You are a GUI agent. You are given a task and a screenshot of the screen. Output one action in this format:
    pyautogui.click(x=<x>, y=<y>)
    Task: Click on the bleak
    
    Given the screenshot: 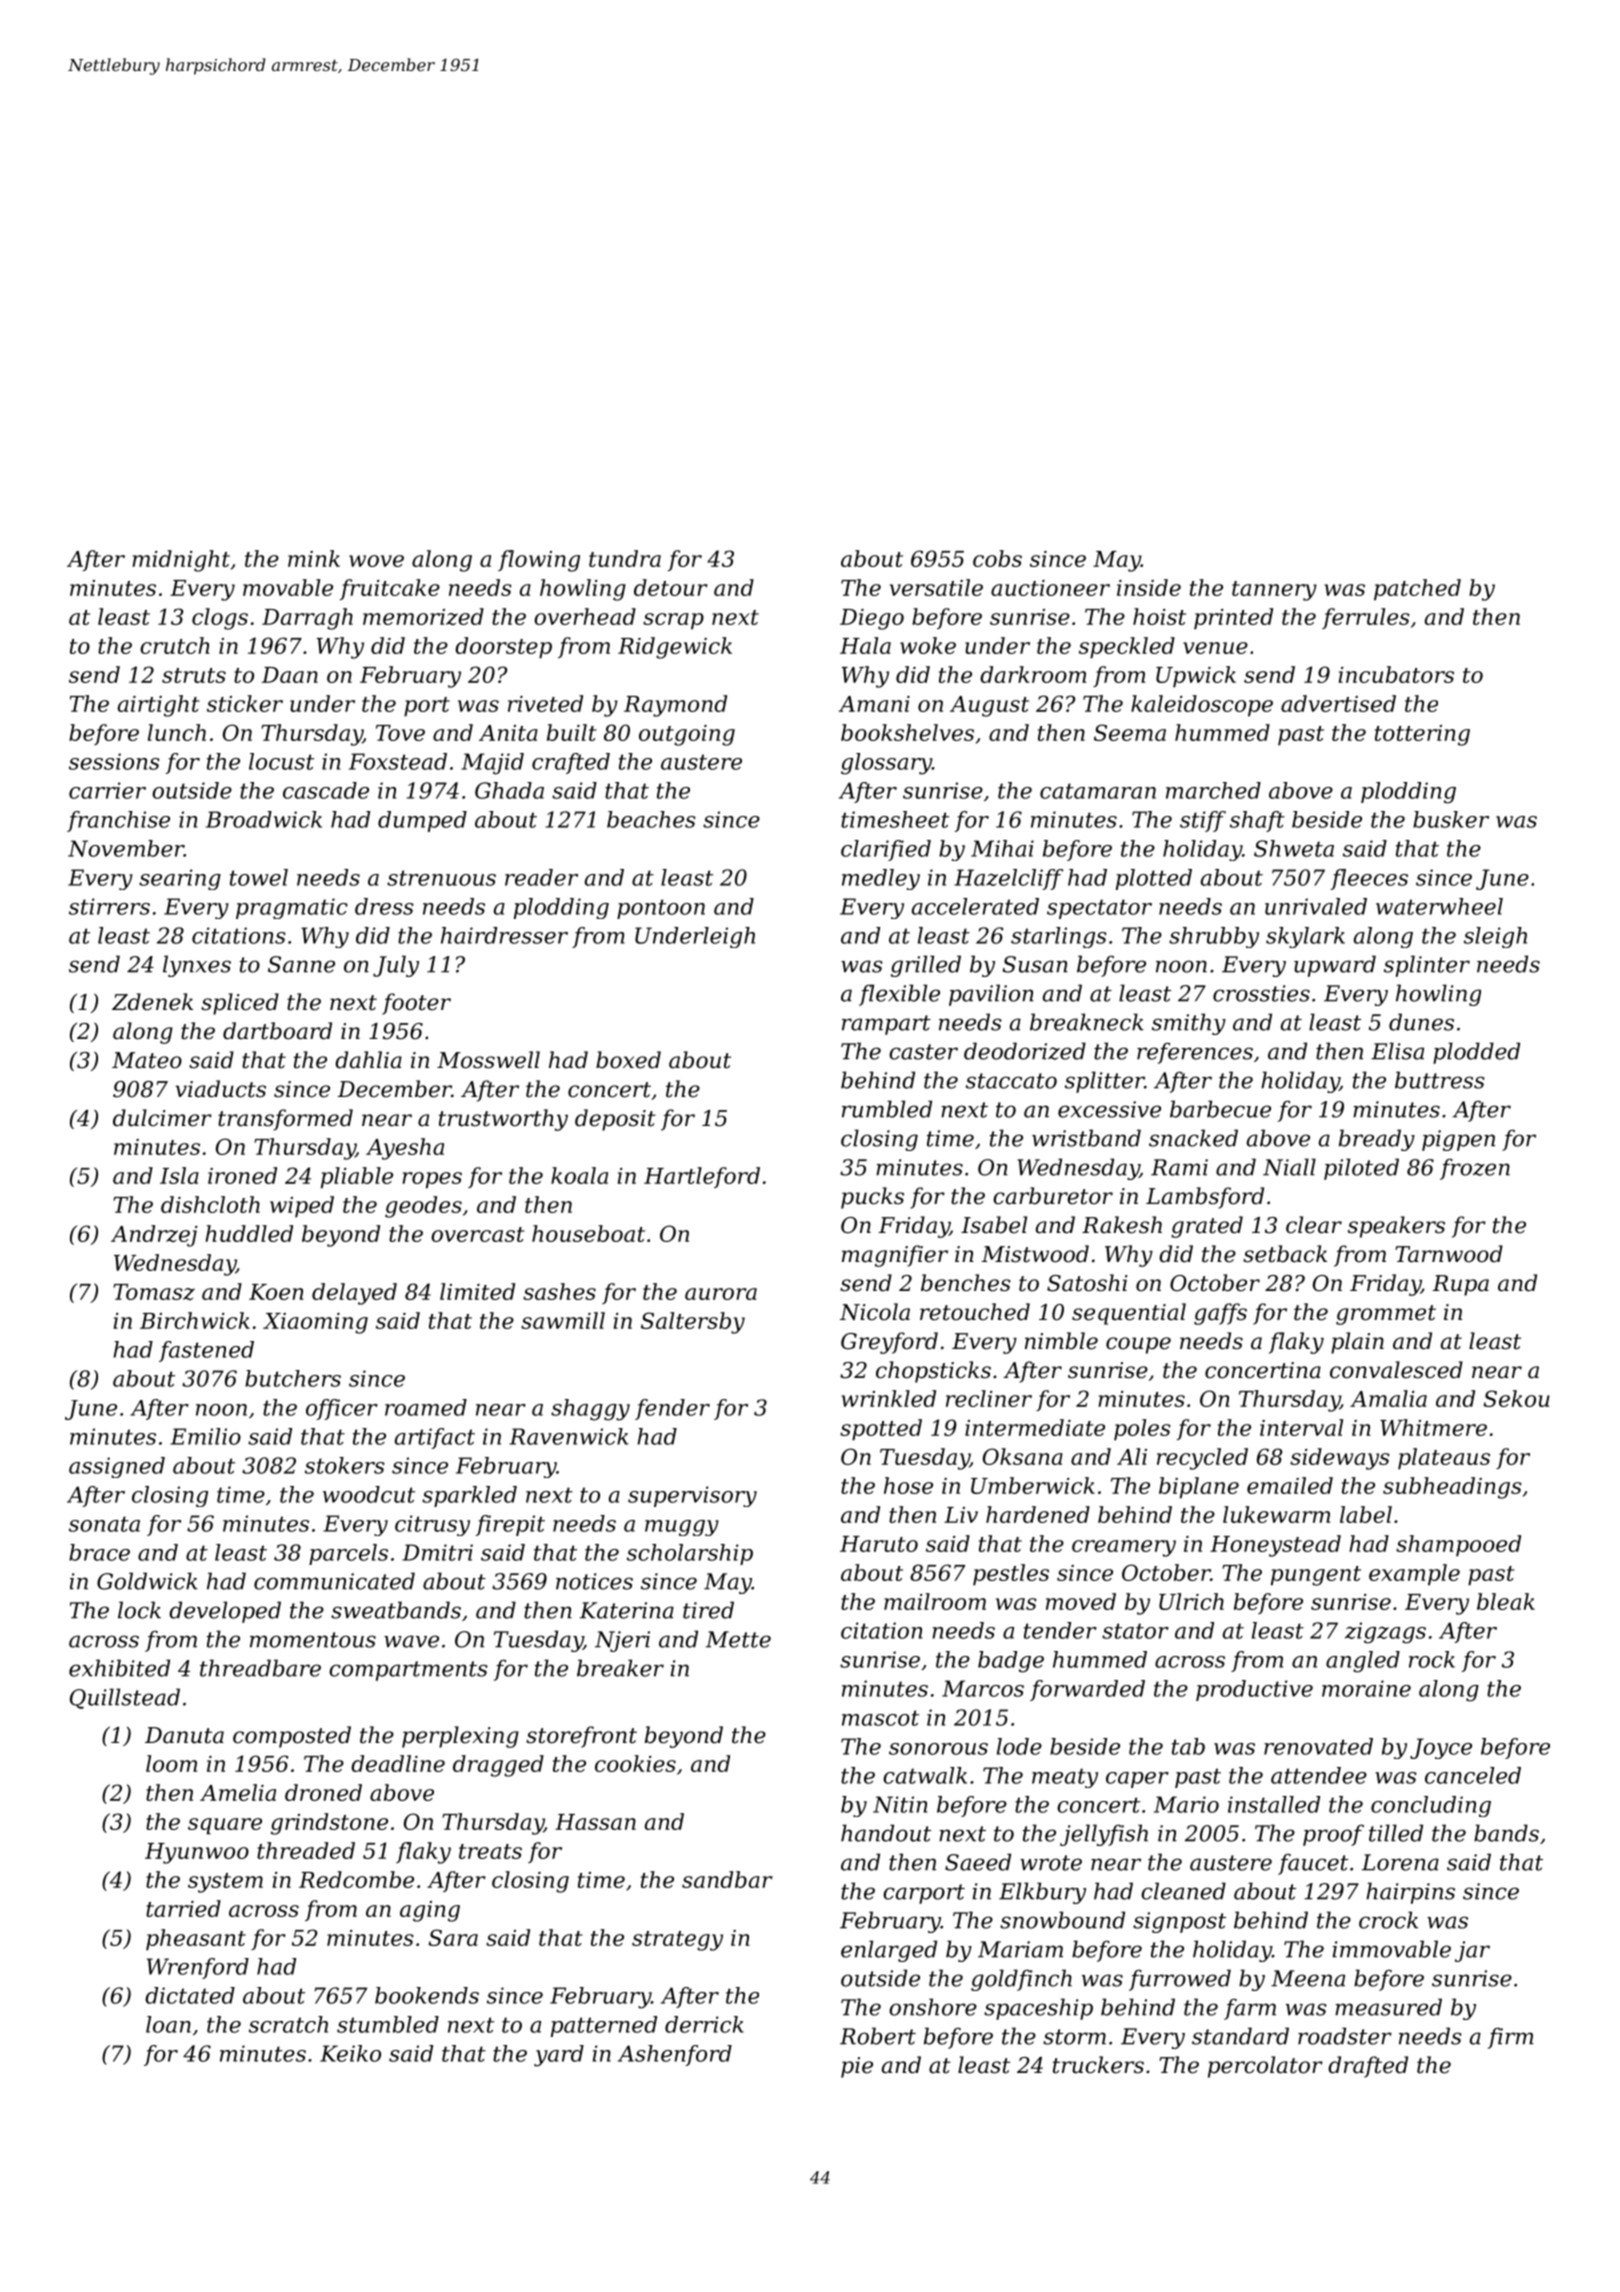 What is the action you would take?
    pyautogui.click(x=1506, y=1601)
